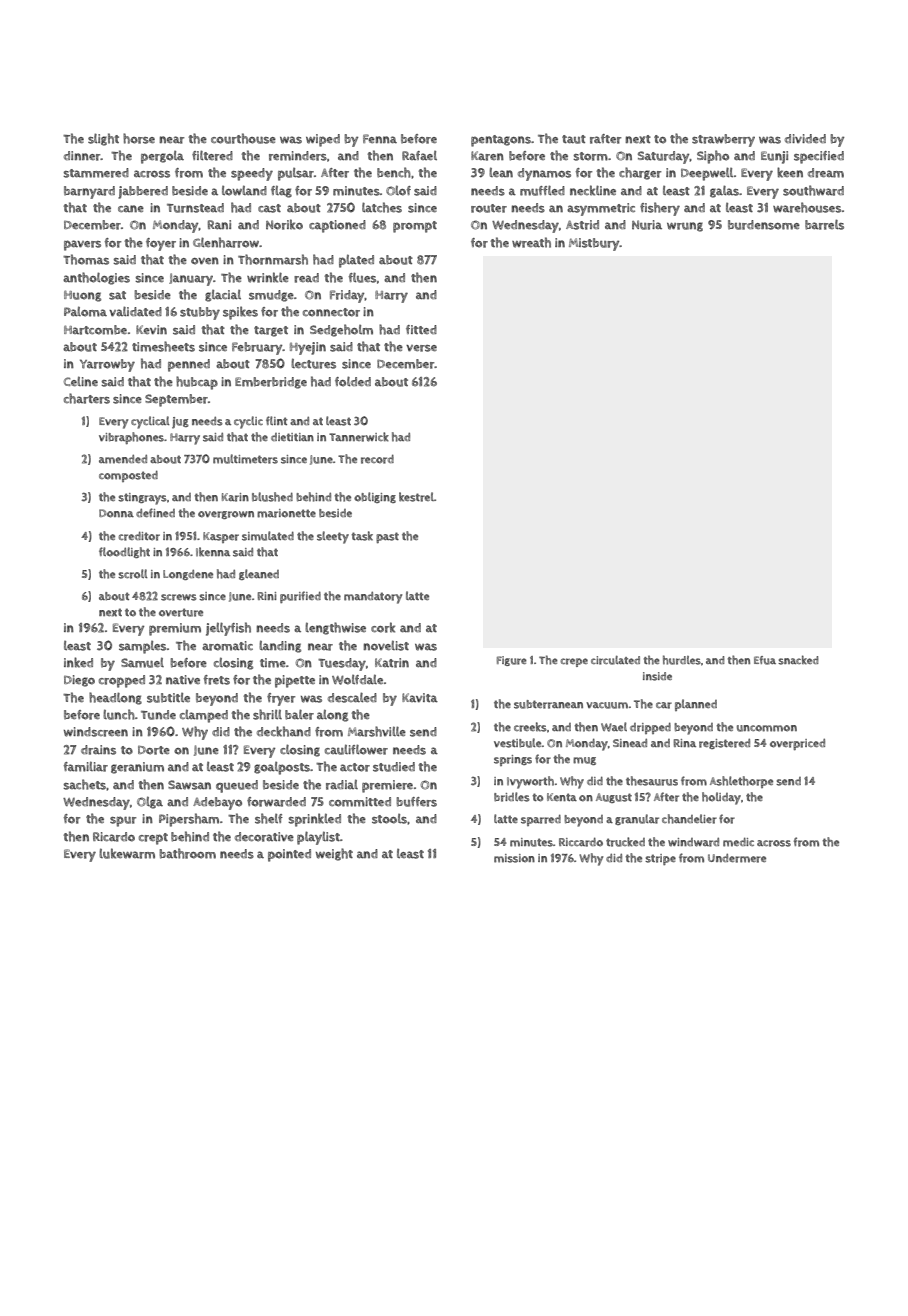 The height and width of the screenshot is (1316, 908). What do you see at coordinates (268, 536) in the screenshot?
I see `simulated` at bounding box center [268, 536].
